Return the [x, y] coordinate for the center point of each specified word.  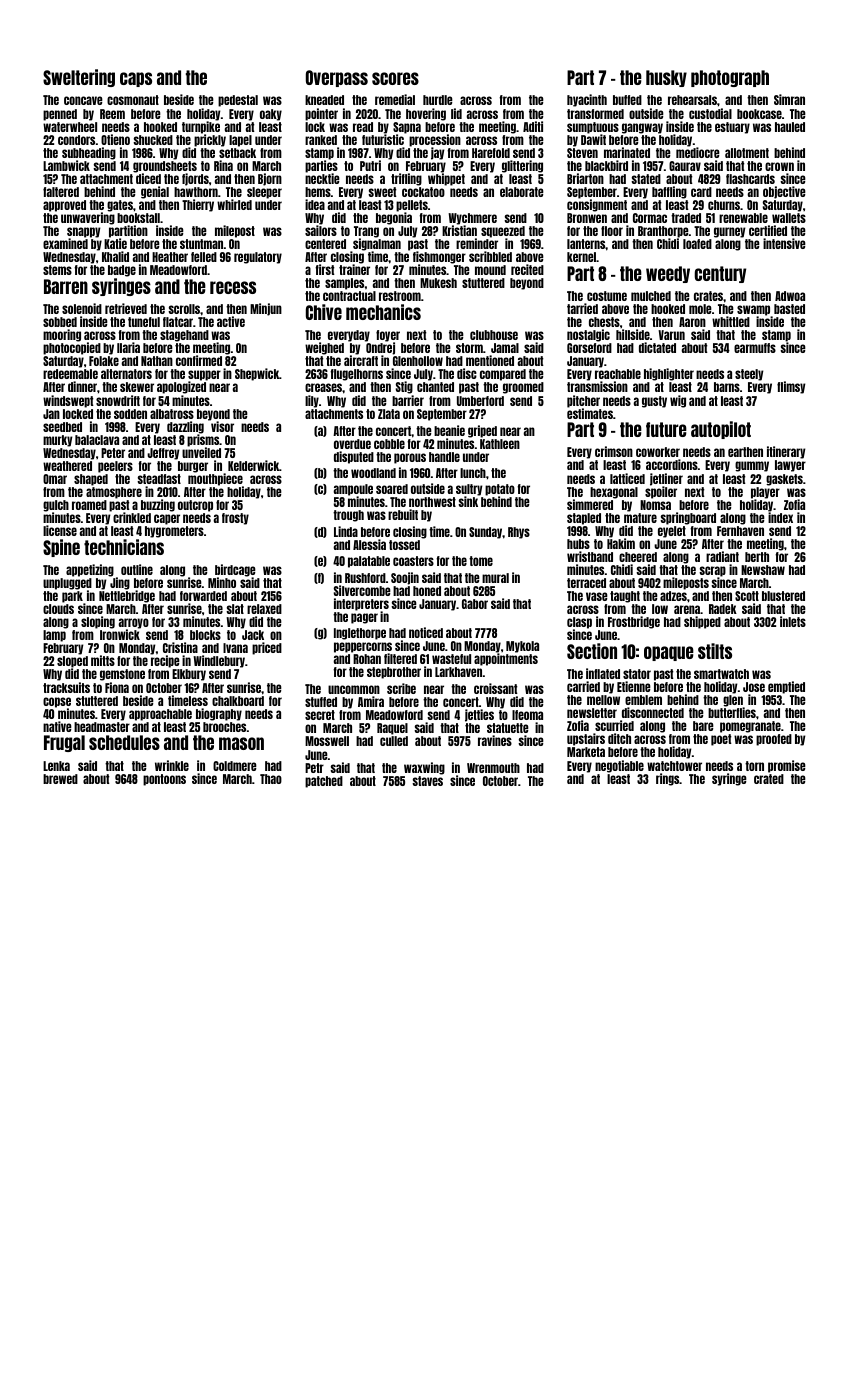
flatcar [178, 322]
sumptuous [593, 128]
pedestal [238, 101]
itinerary [786, 452]
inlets [793, 621]
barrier [408, 400]
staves [427, 781]
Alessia [369, 544]
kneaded [324, 100]
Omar [55, 479]
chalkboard [238, 701]
